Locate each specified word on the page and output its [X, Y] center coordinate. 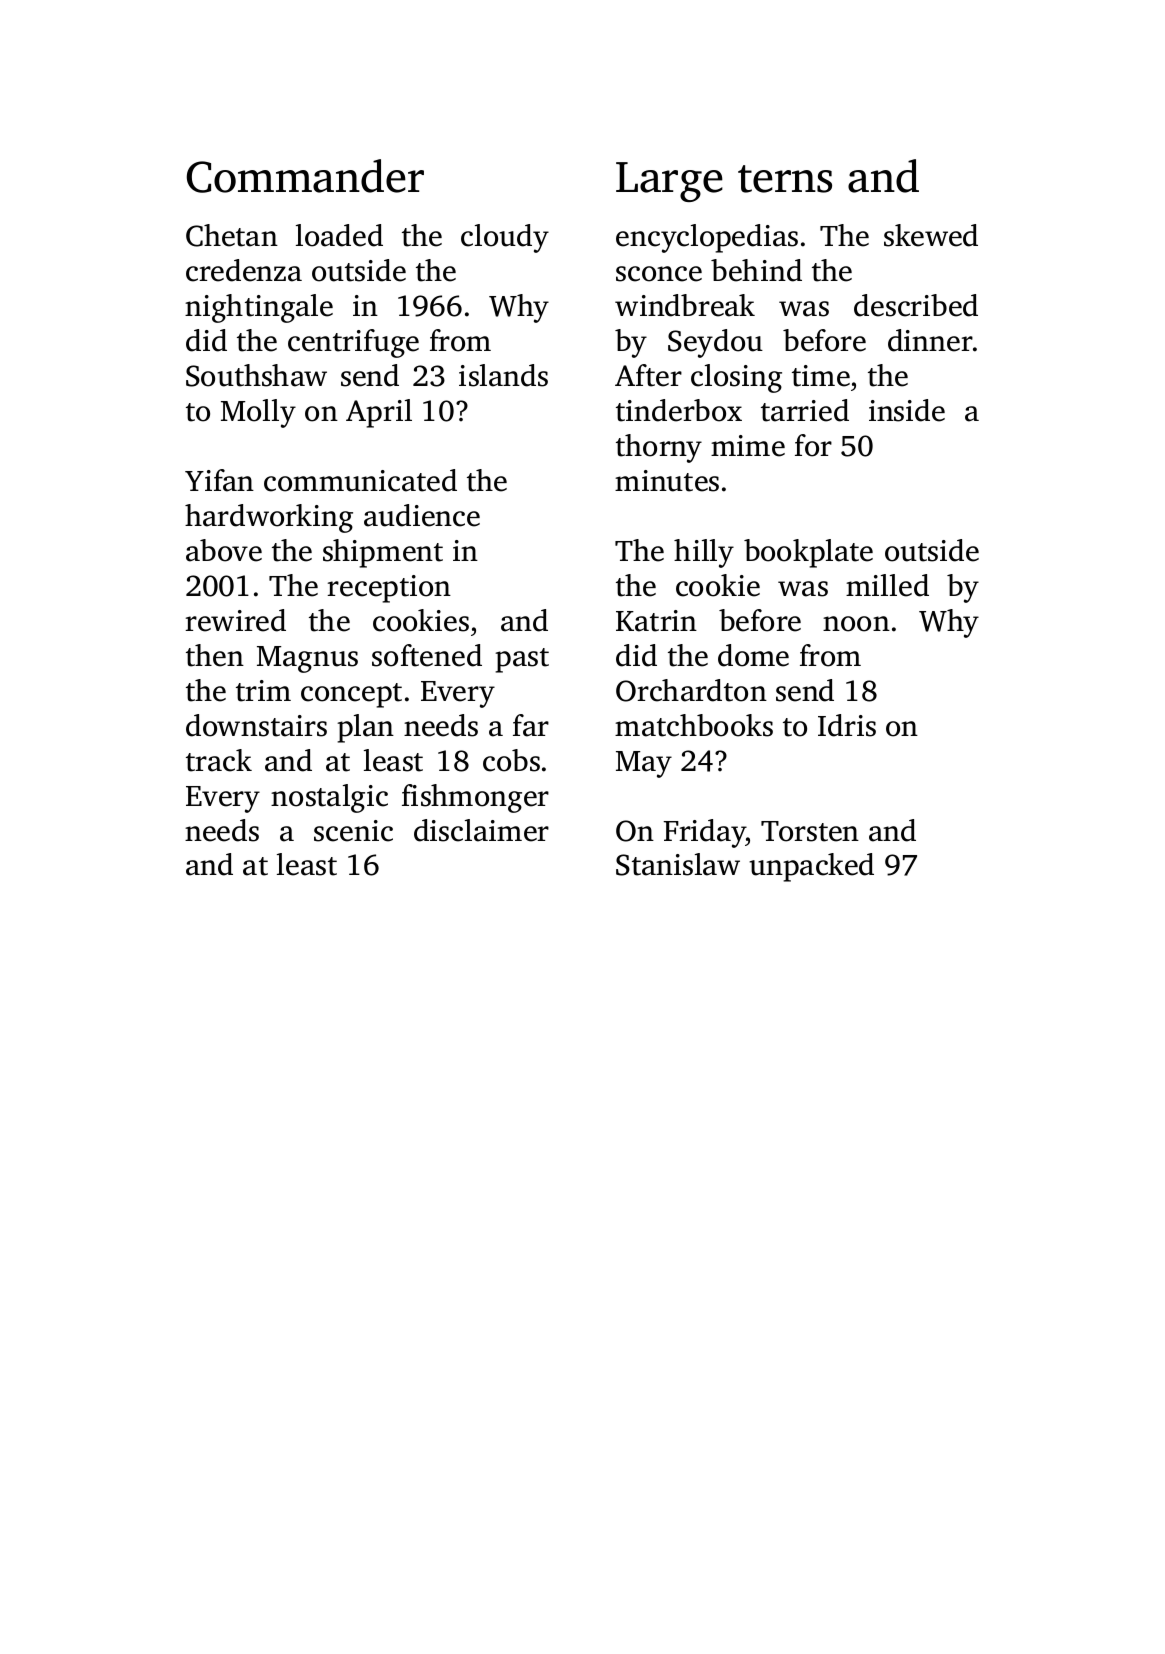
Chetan [232, 235]
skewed [931, 235]
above [224, 550]
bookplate [808, 553]
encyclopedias [707, 238]
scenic [353, 831]
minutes [667, 481]
